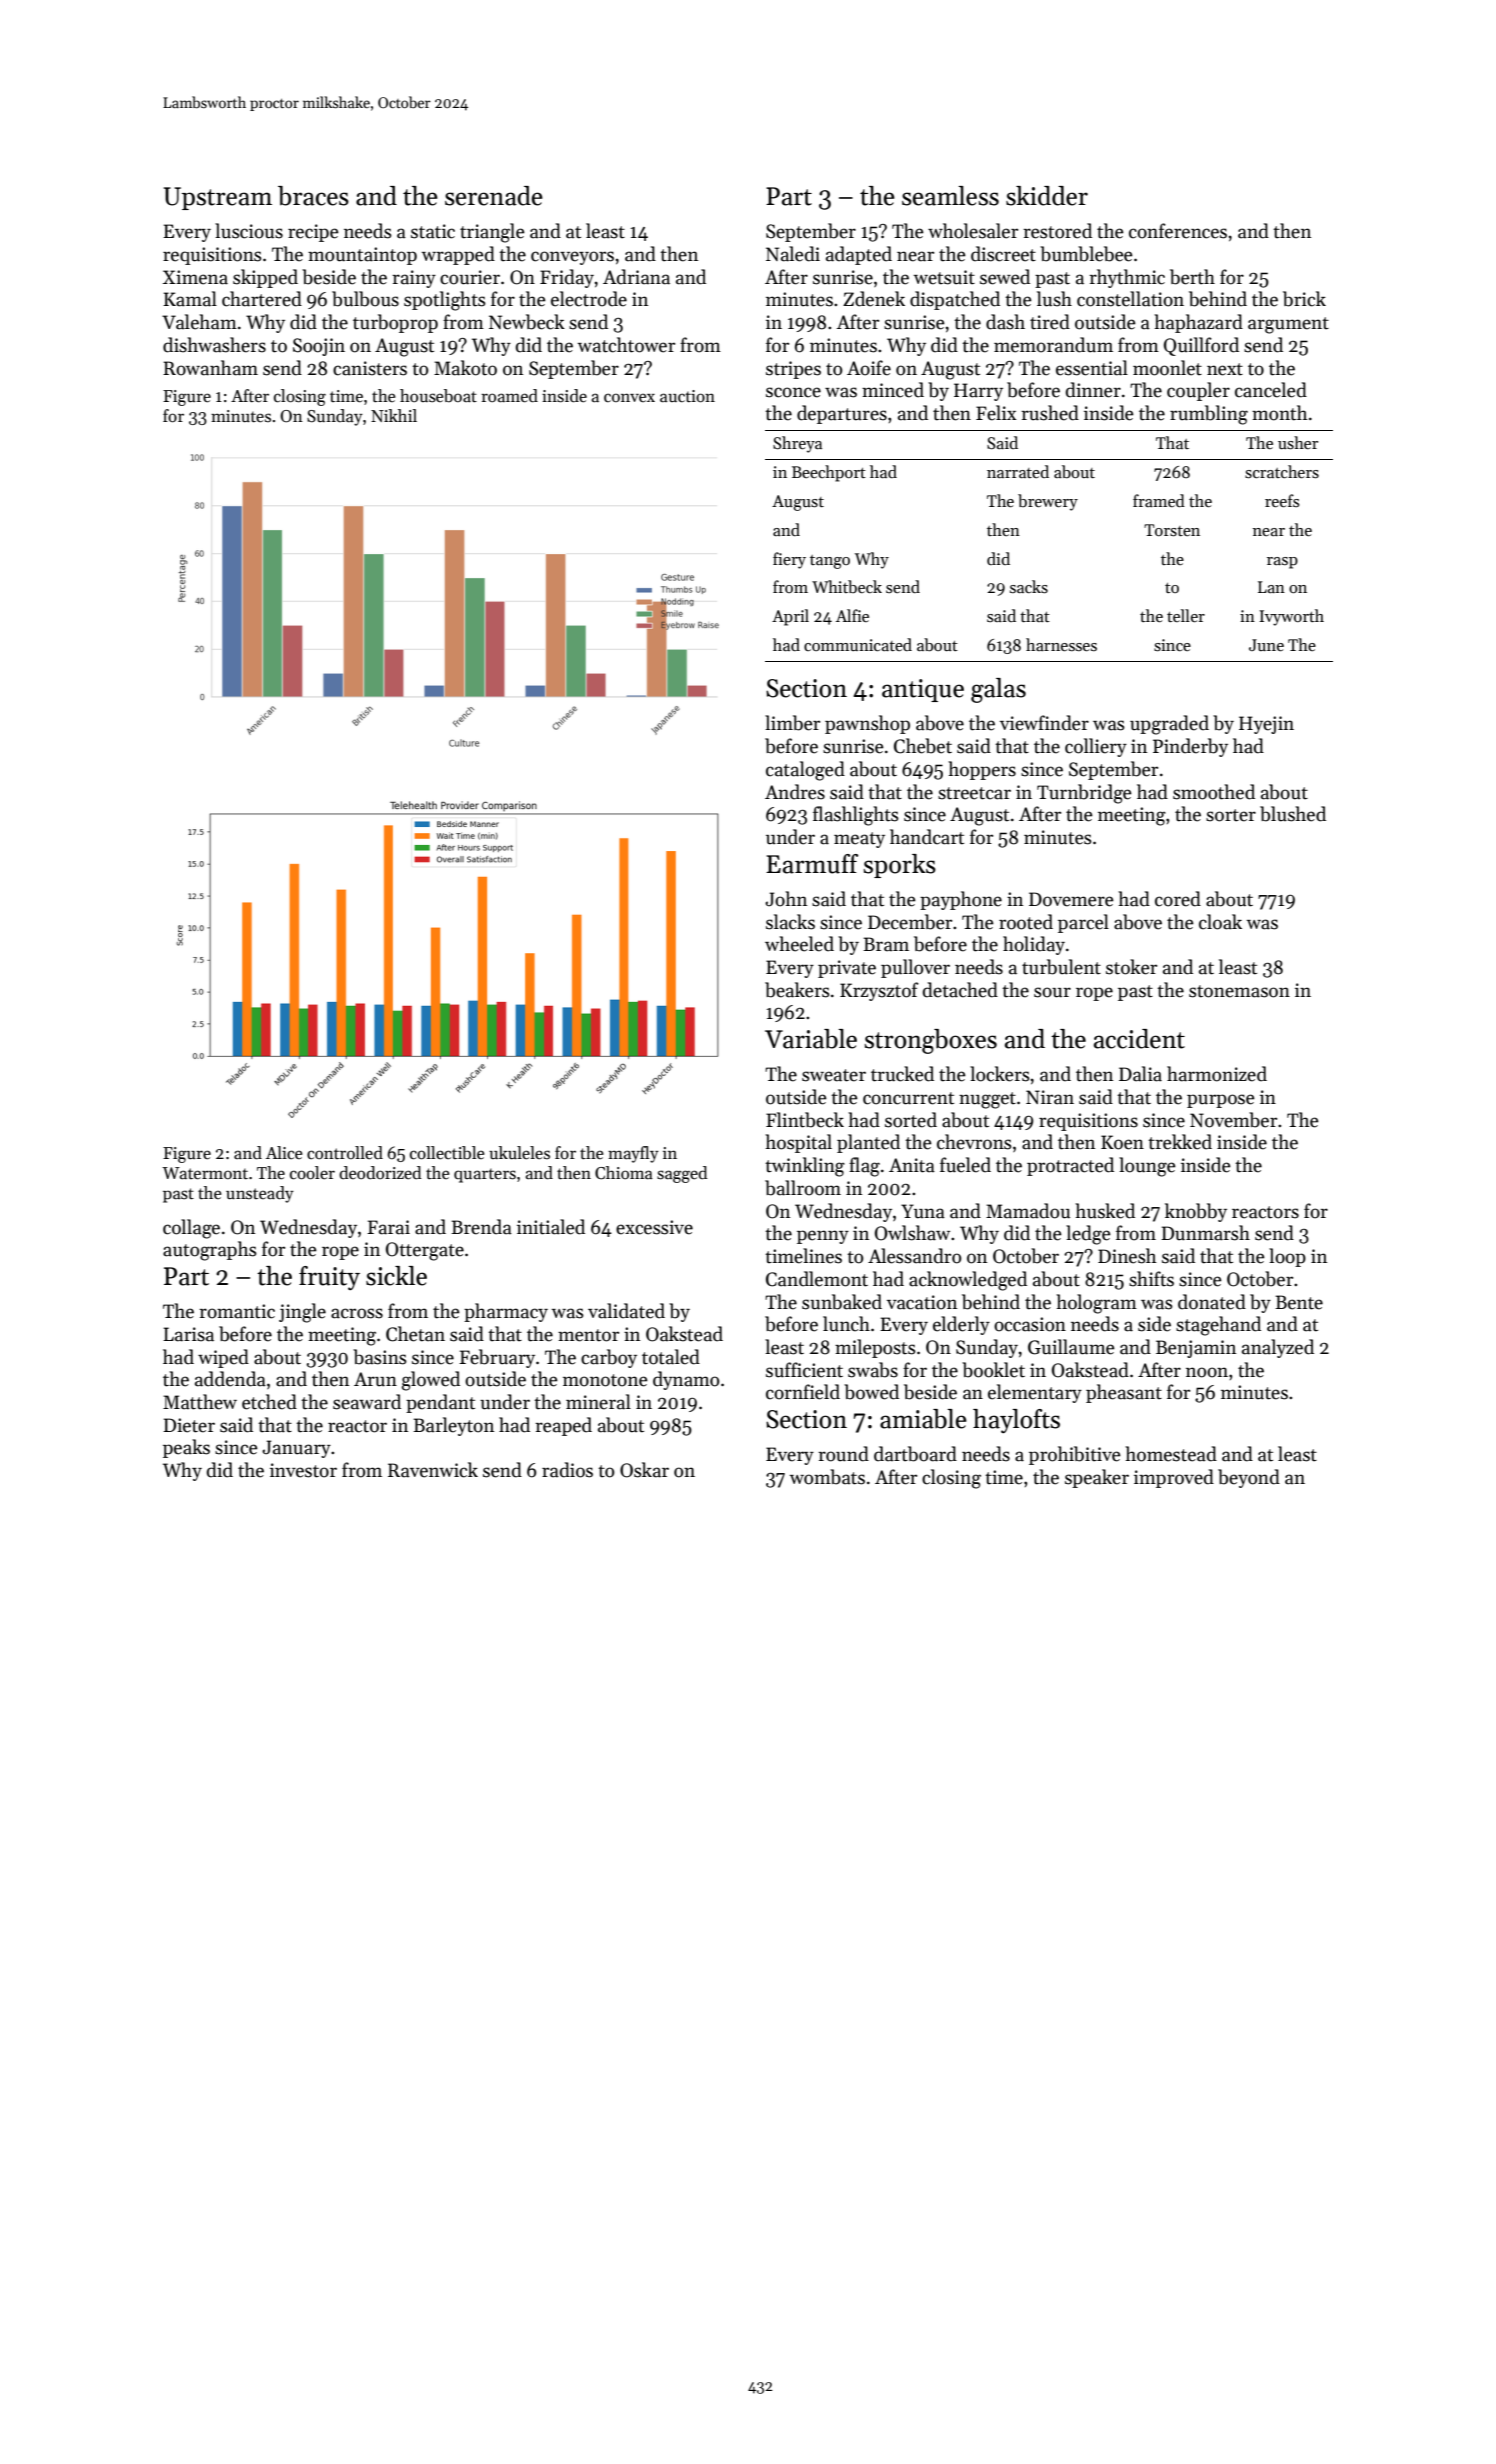 The width and height of the screenshot is (1496, 2464). I want to click on conveyors, so click(572, 258).
